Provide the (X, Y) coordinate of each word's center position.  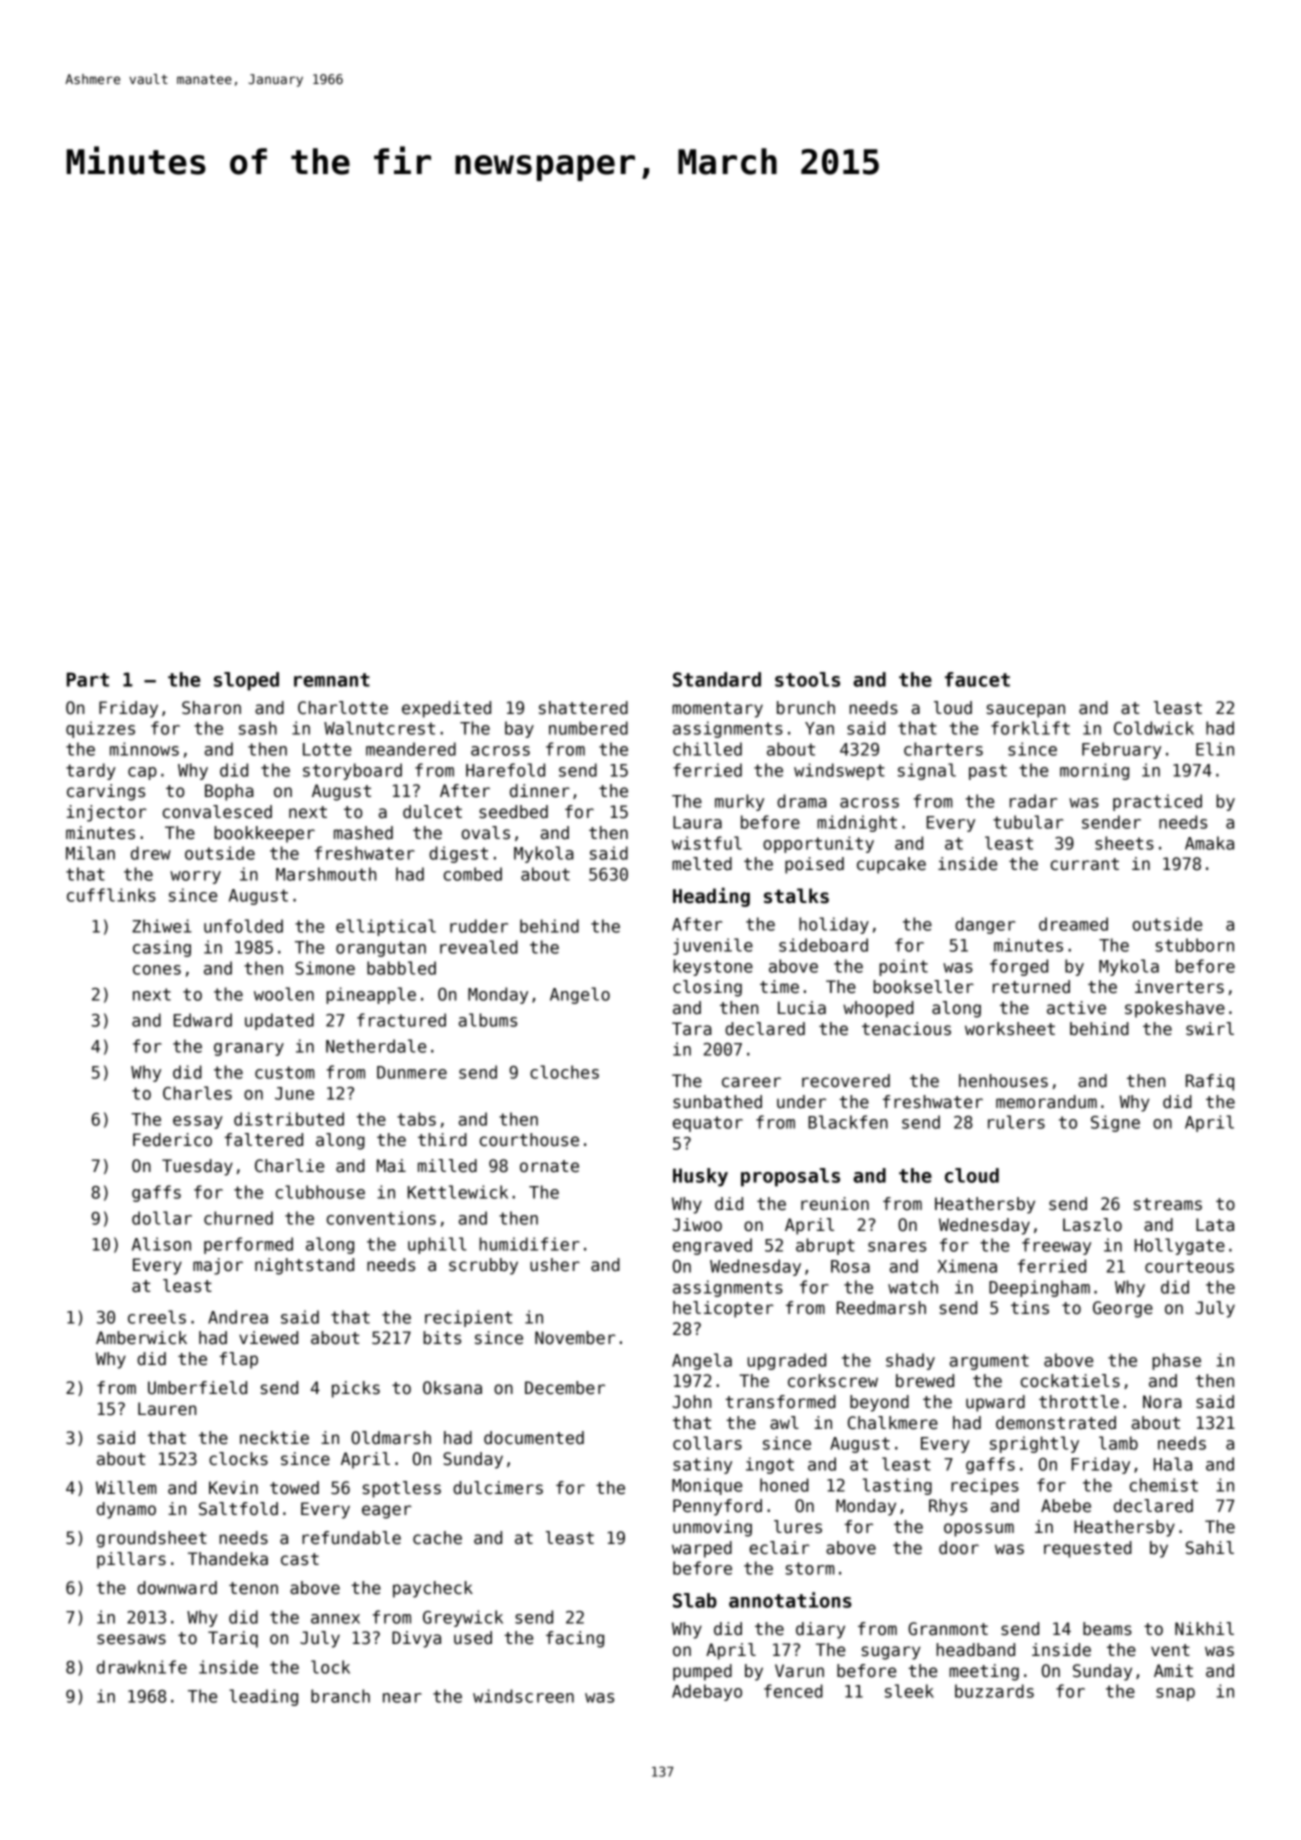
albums (488, 1020)
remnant (332, 680)
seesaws (131, 1639)
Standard (717, 679)
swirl (1210, 1029)
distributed (289, 1119)
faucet (977, 679)
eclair (779, 1548)
